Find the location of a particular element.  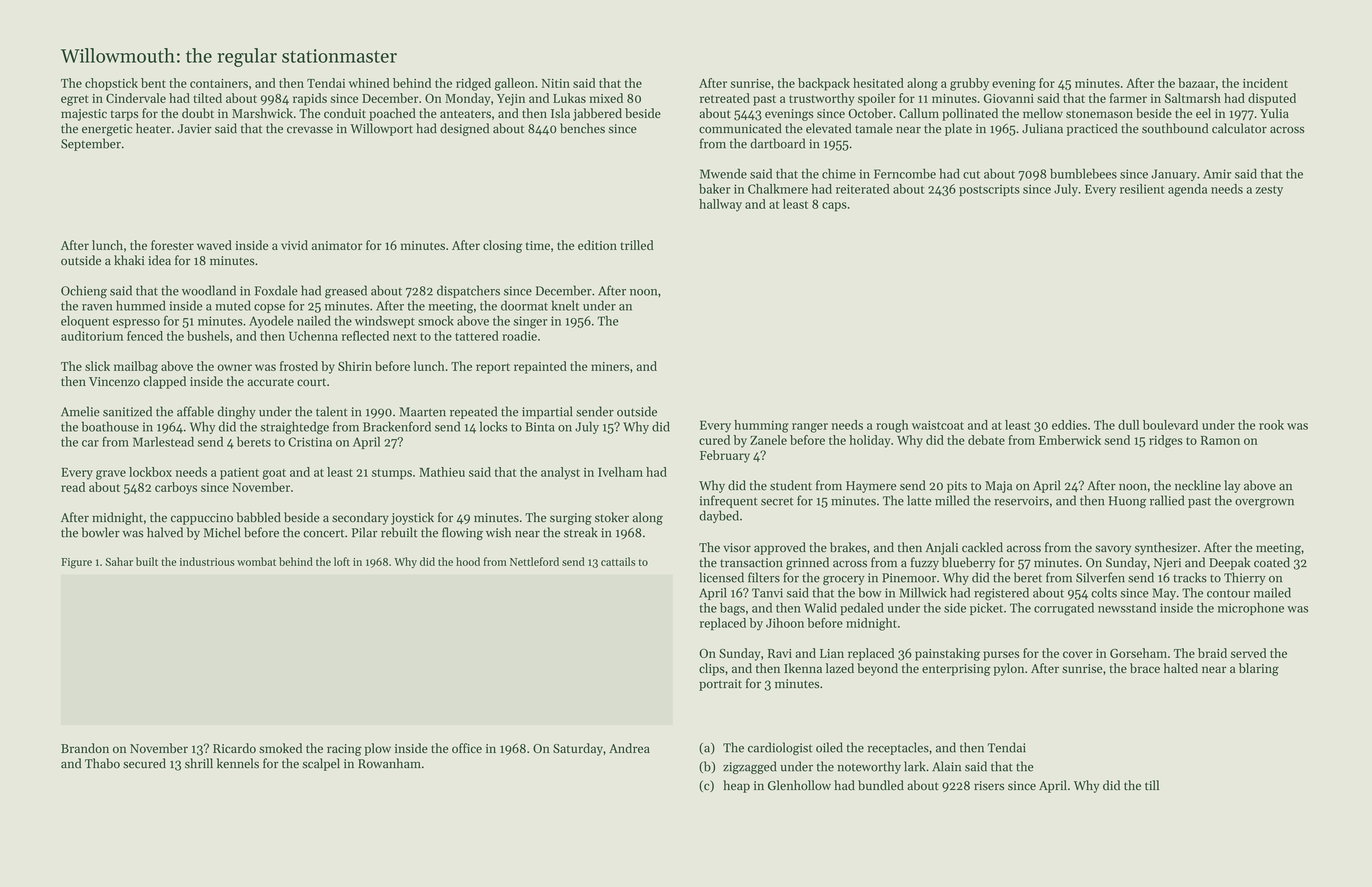

industrious is located at coordinates (207, 561).
